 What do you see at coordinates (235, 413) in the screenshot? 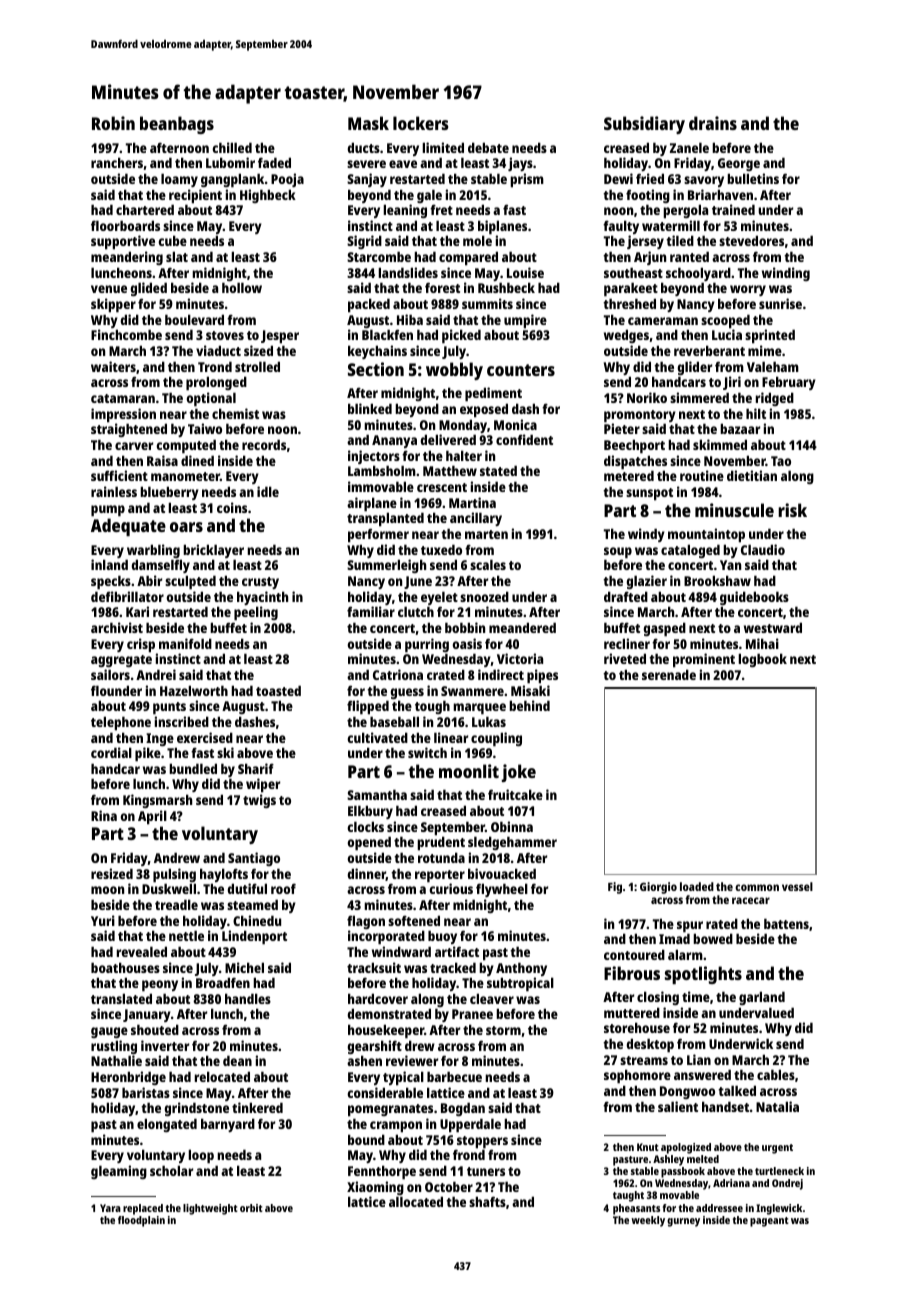
I see `chemist` at bounding box center [235, 413].
